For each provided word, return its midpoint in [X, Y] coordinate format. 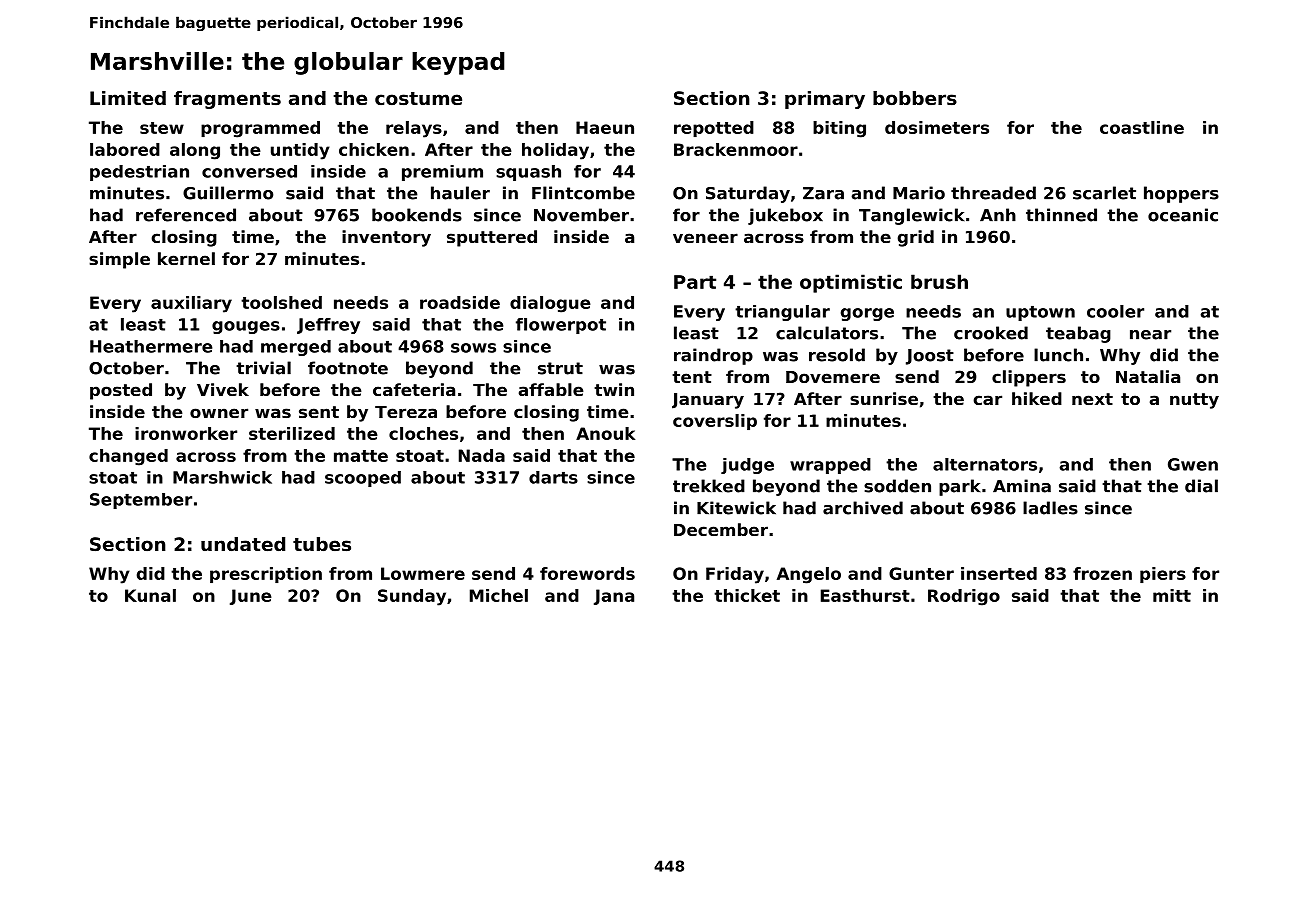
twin [614, 389]
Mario [919, 193]
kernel [186, 258]
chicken [374, 149]
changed [128, 457]
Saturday [748, 194]
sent [319, 412]
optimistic [851, 283]
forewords [587, 573]
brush [939, 281]
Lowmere [423, 573]
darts [553, 477]
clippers [1029, 378]
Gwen [1193, 464]
